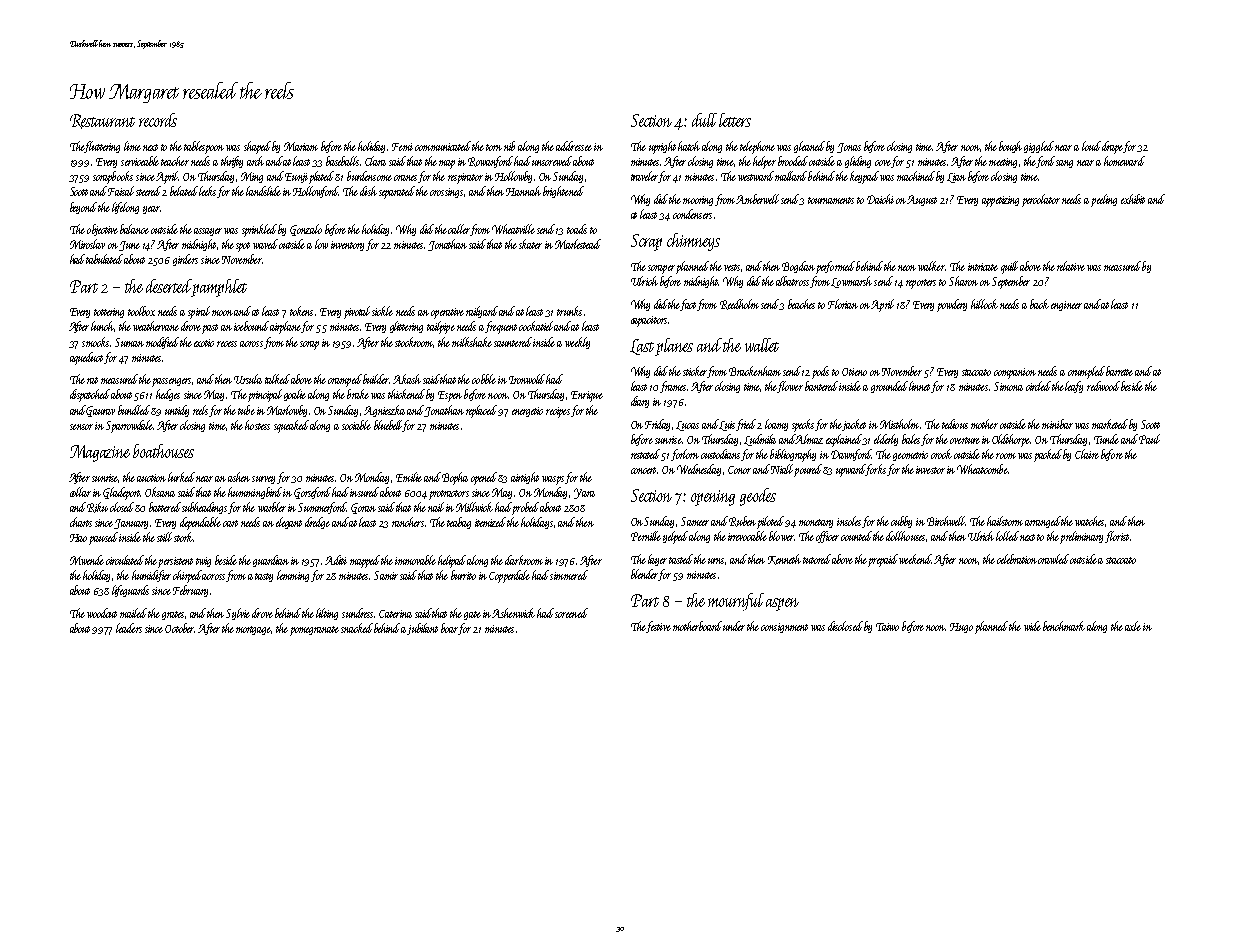 The height and width of the page is (952, 1233). What do you see at coordinates (782, 469) in the page?
I see `Niall` at bounding box center [782, 469].
